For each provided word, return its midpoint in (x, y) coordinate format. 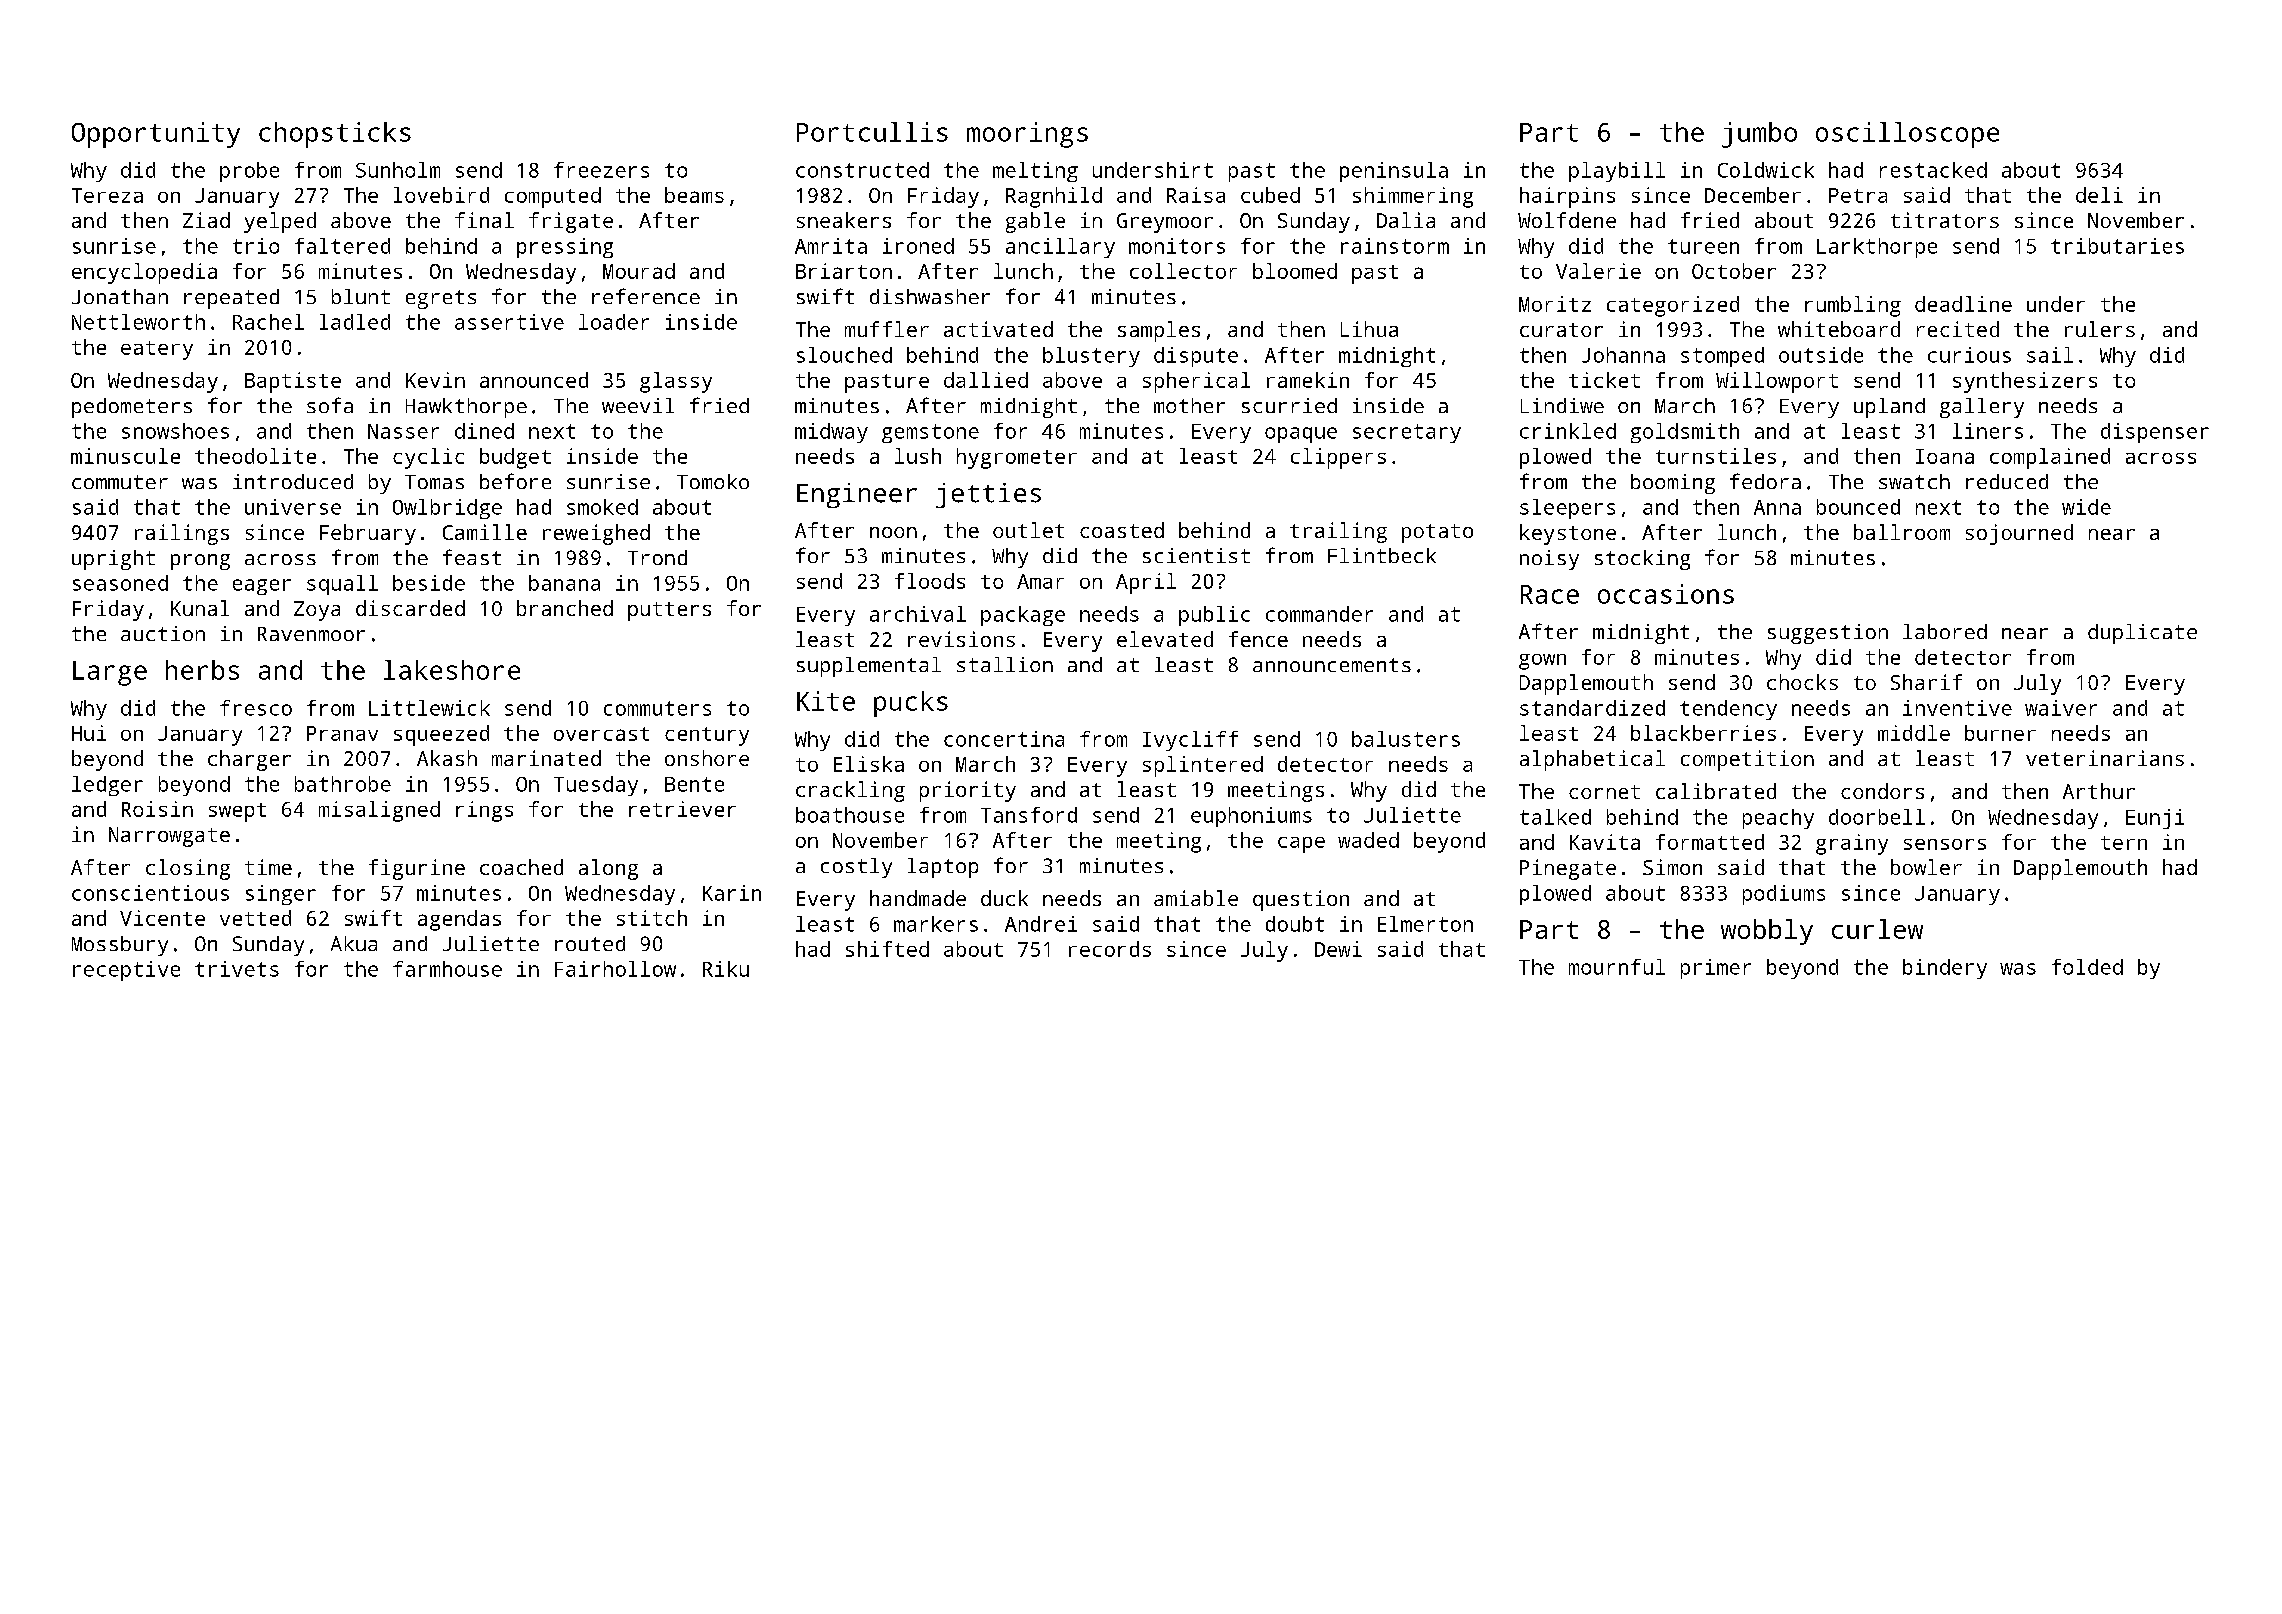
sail (2050, 355)
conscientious (150, 893)
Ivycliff (1190, 741)
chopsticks (335, 135)
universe (293, 507)
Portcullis (872, 132)
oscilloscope (1907, 135)
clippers (1338, 458)
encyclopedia (144, 273)
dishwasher (930, 296)
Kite (826, 701)
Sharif (1926, 682)
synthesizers (2025, 382)
